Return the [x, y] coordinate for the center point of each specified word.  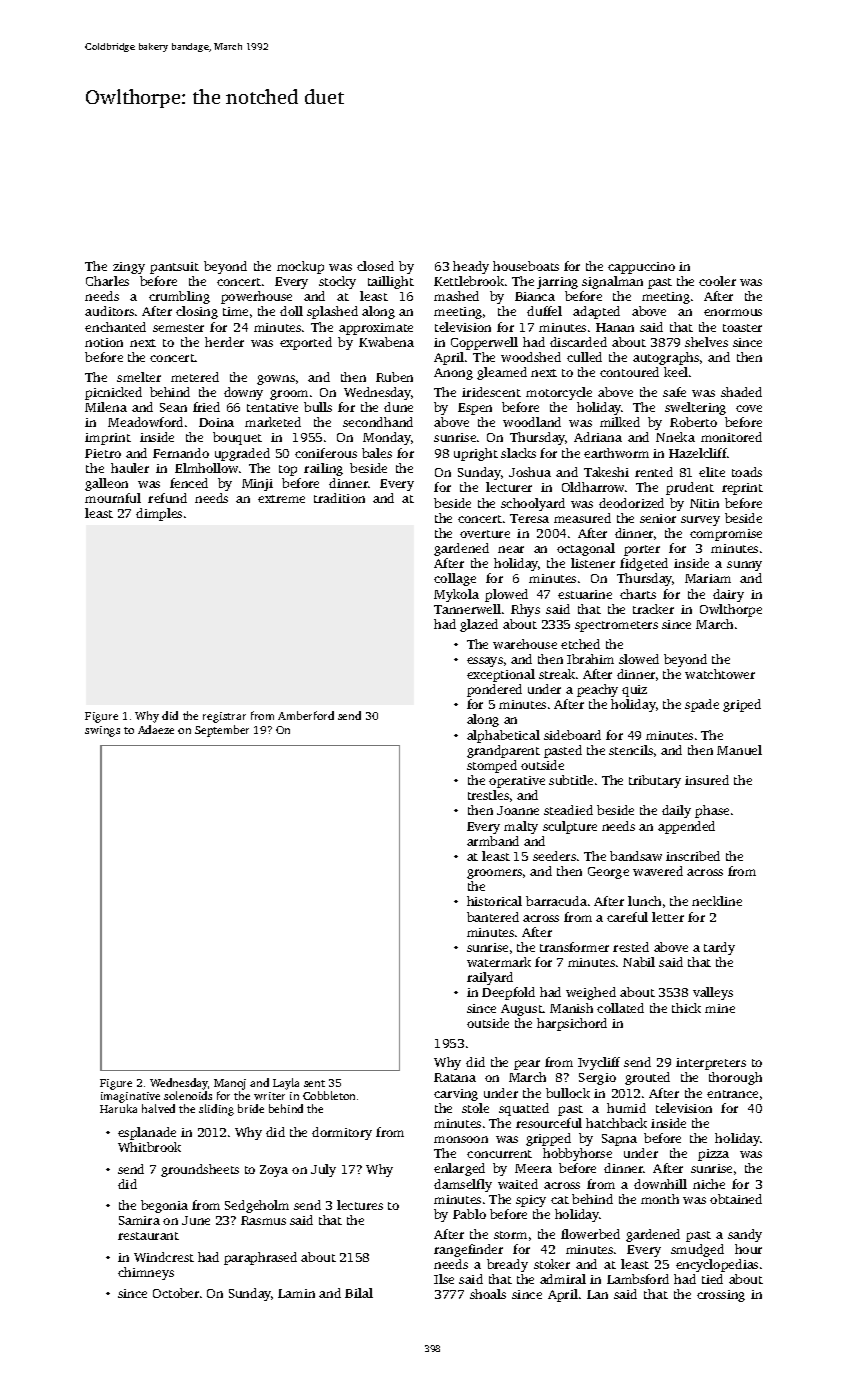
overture [485, 534]
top [288, 470]
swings [102, 731]
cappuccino [641, 268]
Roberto [693, 422]
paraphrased [260, 1258]
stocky [337, 282]
